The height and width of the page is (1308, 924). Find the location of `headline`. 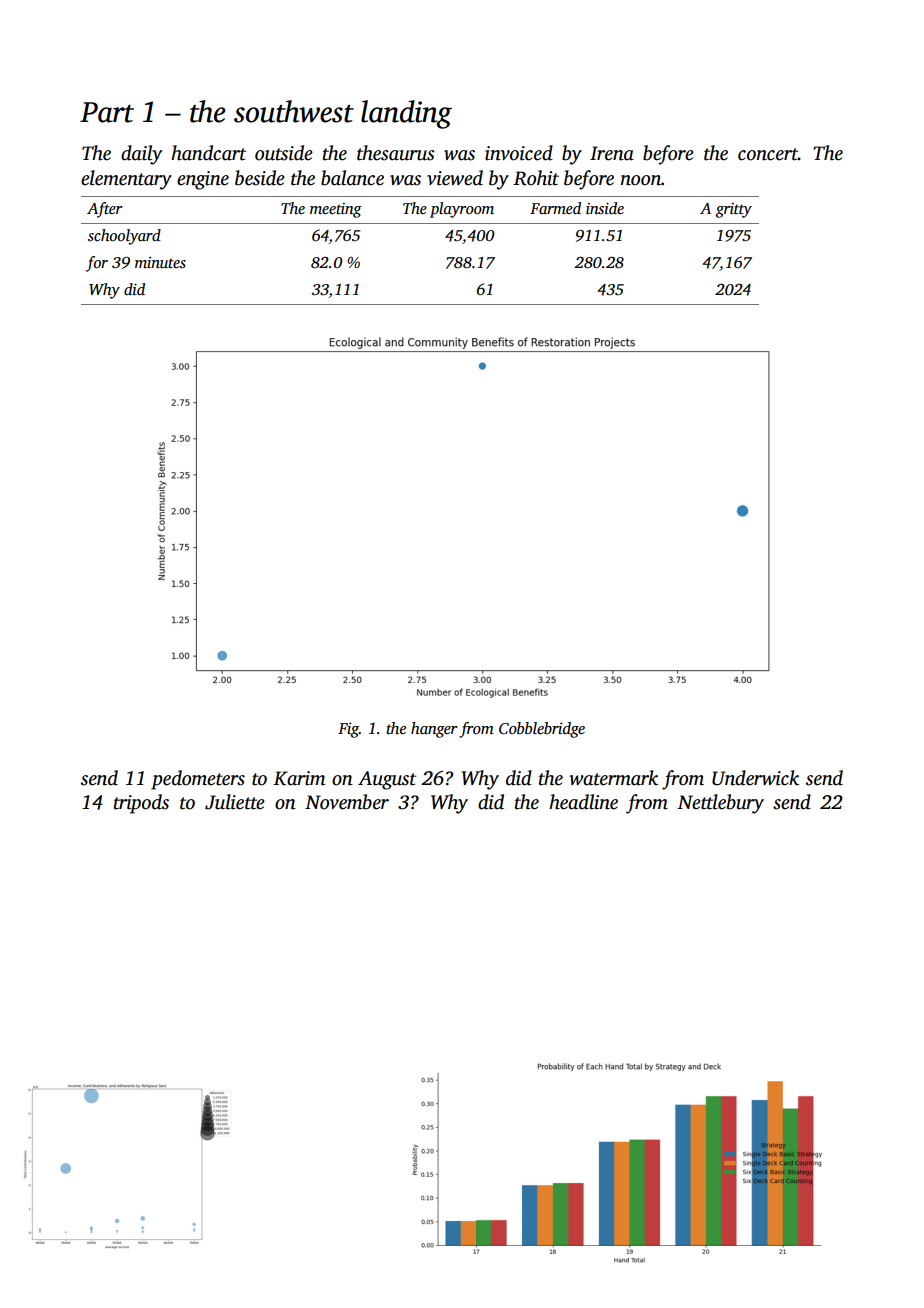

headline is located at coordinates (583, 802).
